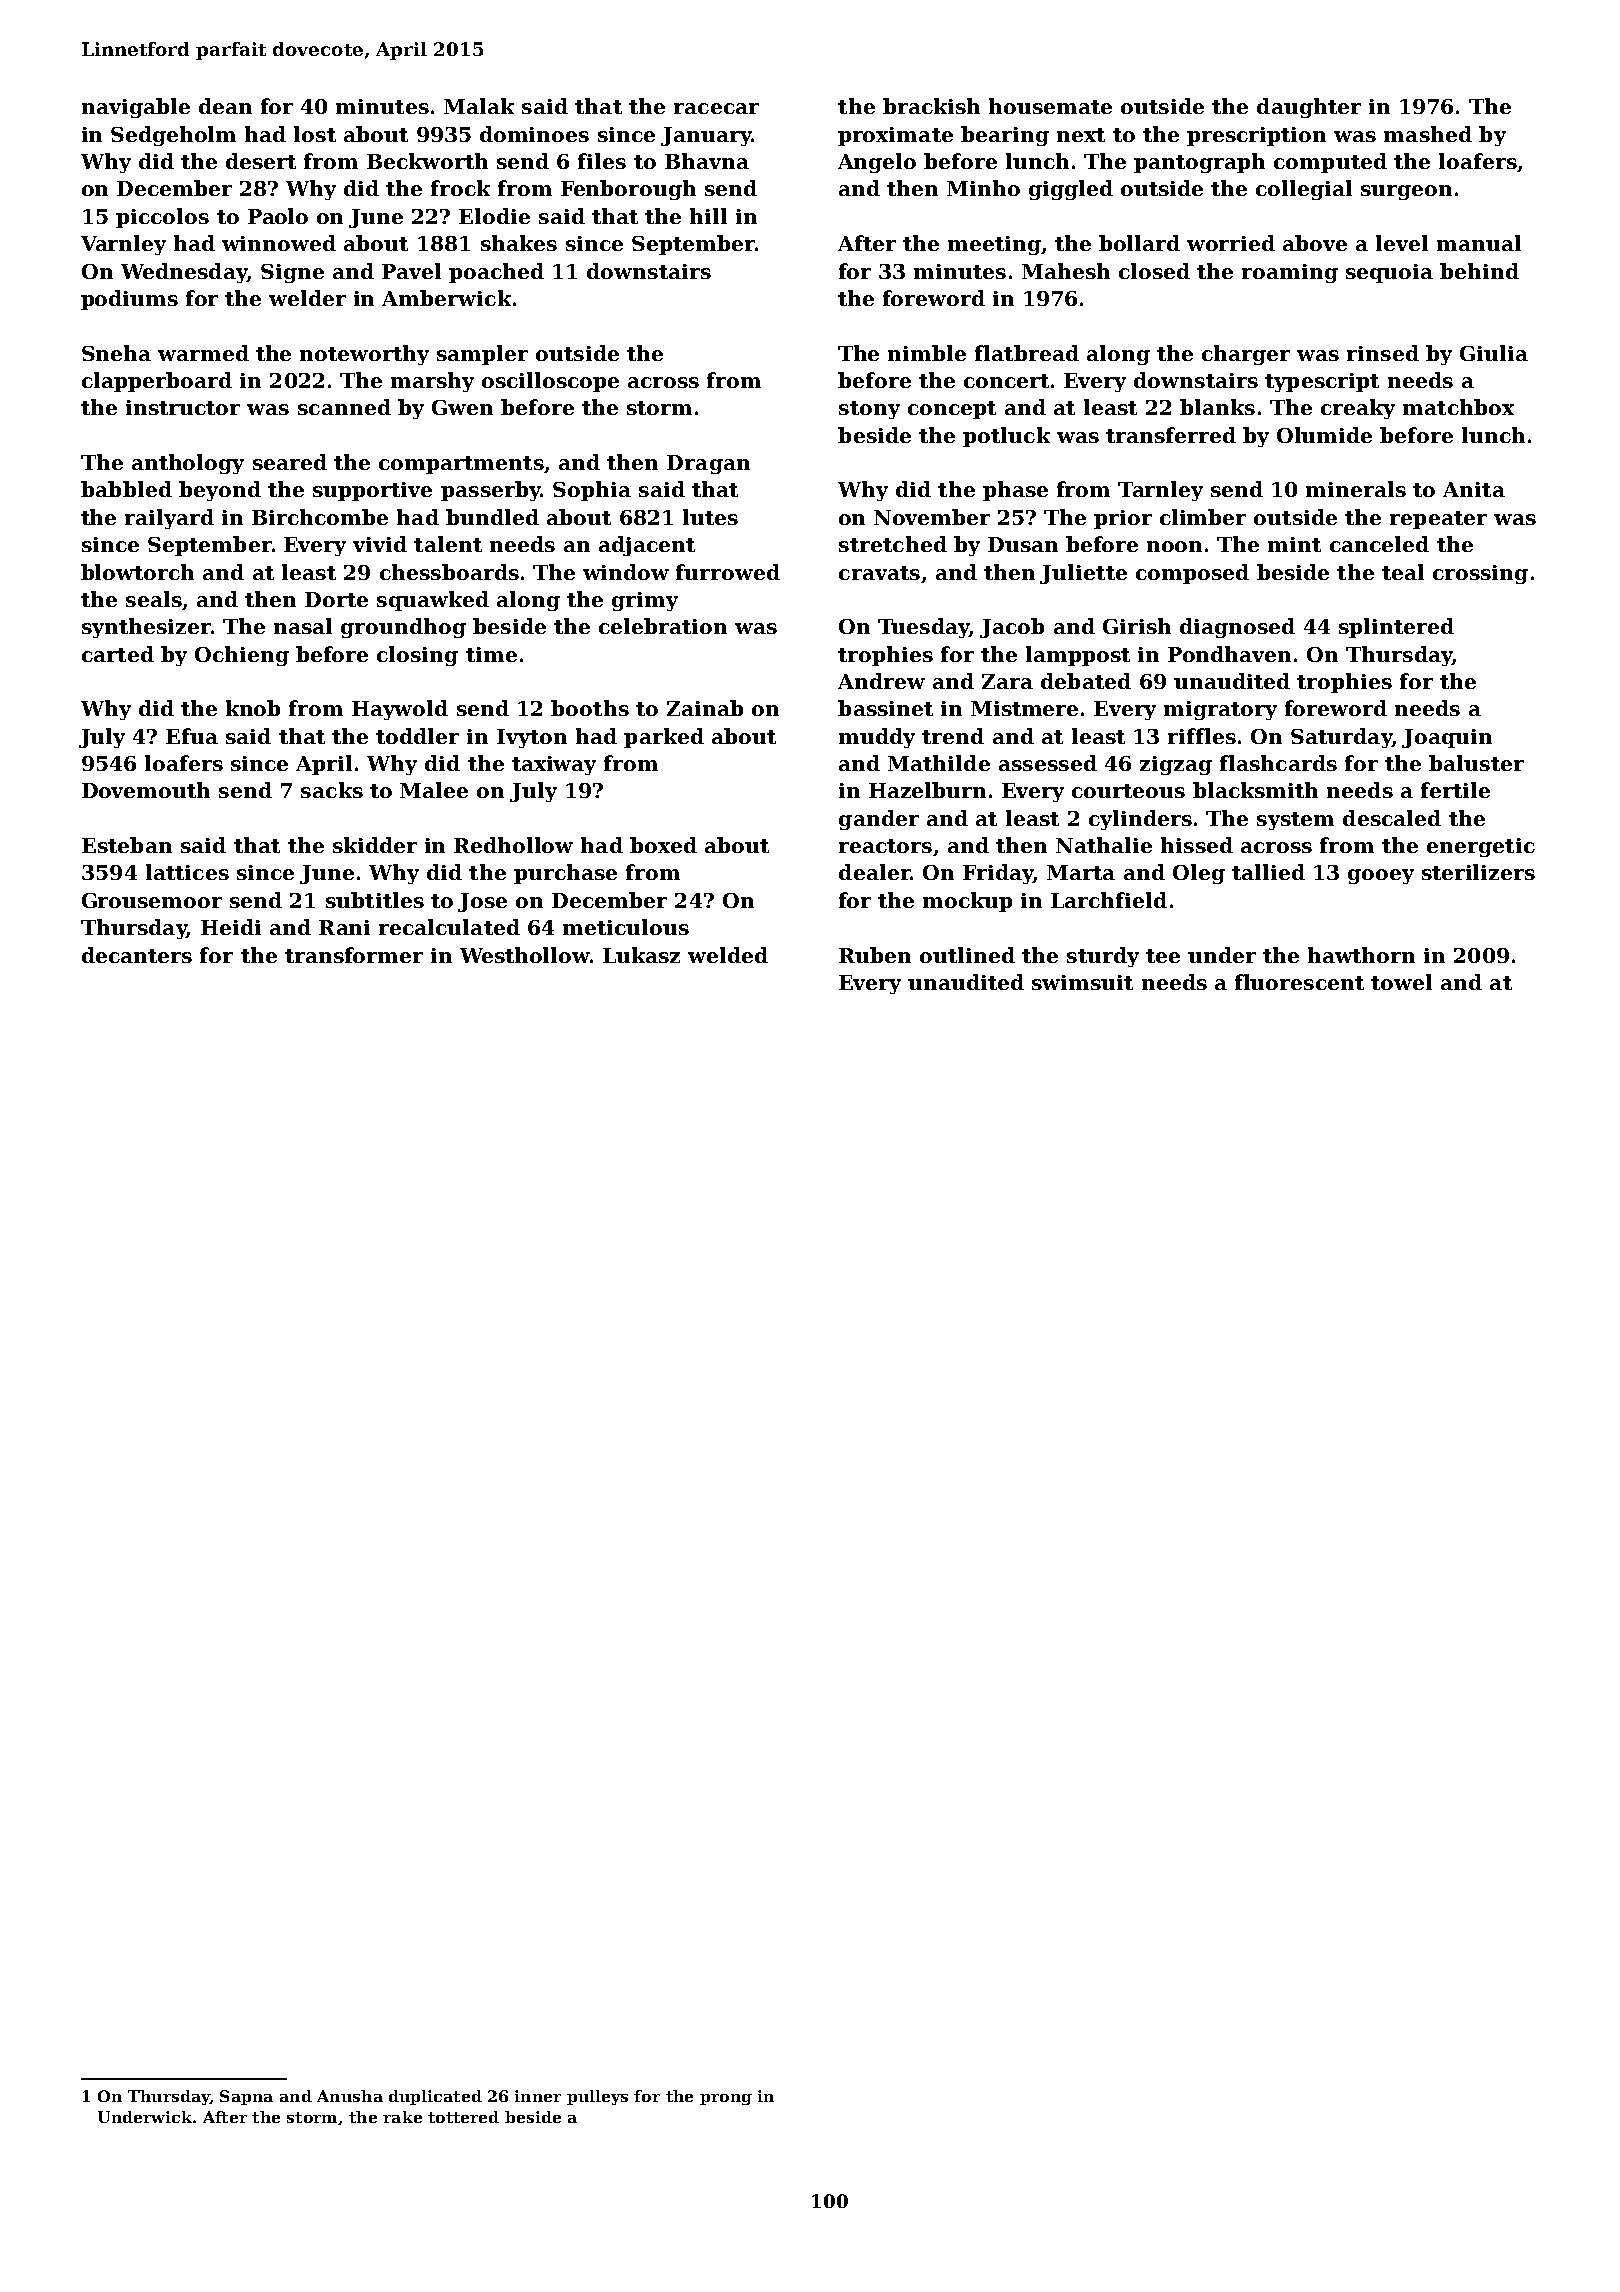  Describe the element at coordinates (118, 654) in the document. I see `carted` at that location.
